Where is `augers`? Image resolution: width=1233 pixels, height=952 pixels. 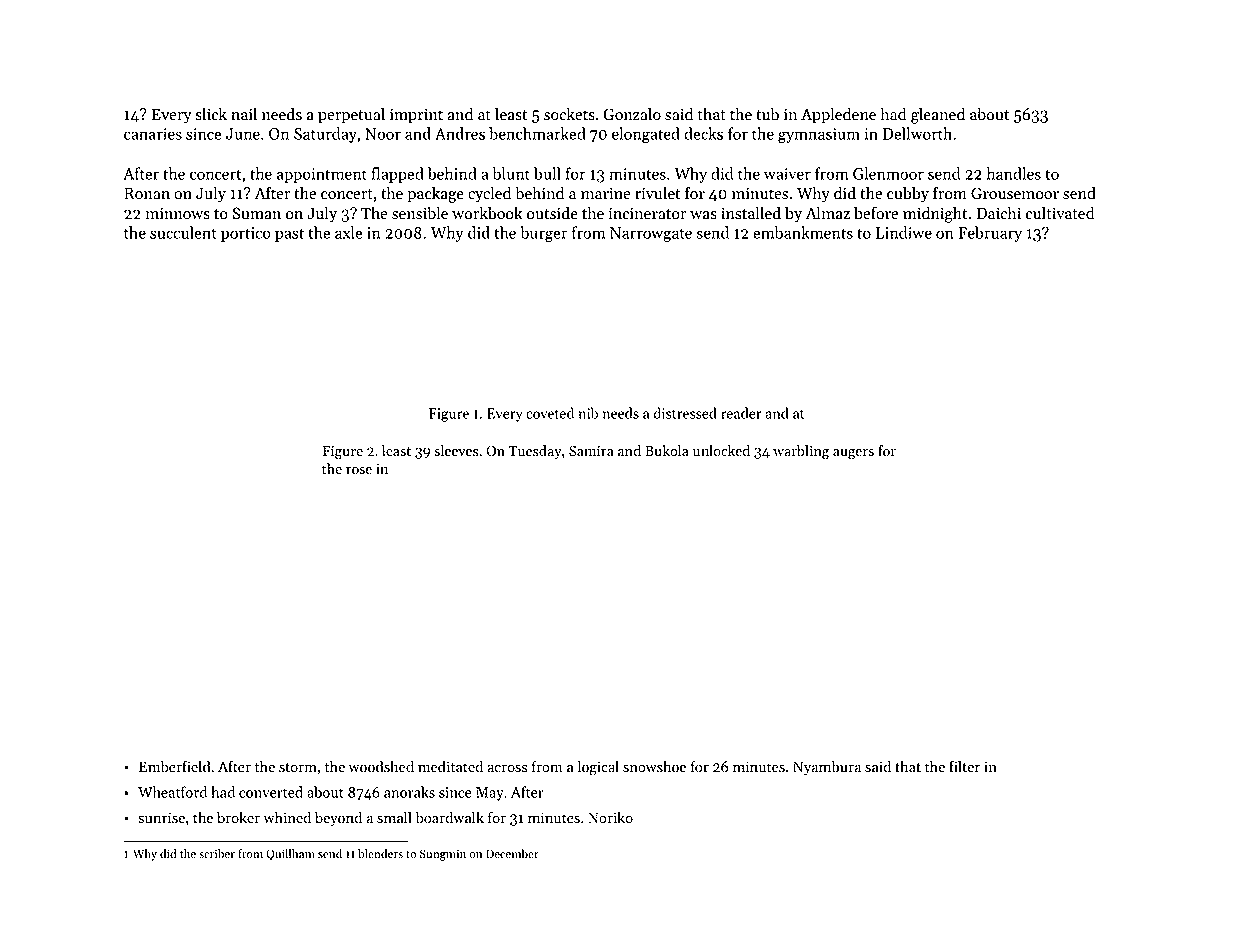
augers is located at coordinates (853, 454).
